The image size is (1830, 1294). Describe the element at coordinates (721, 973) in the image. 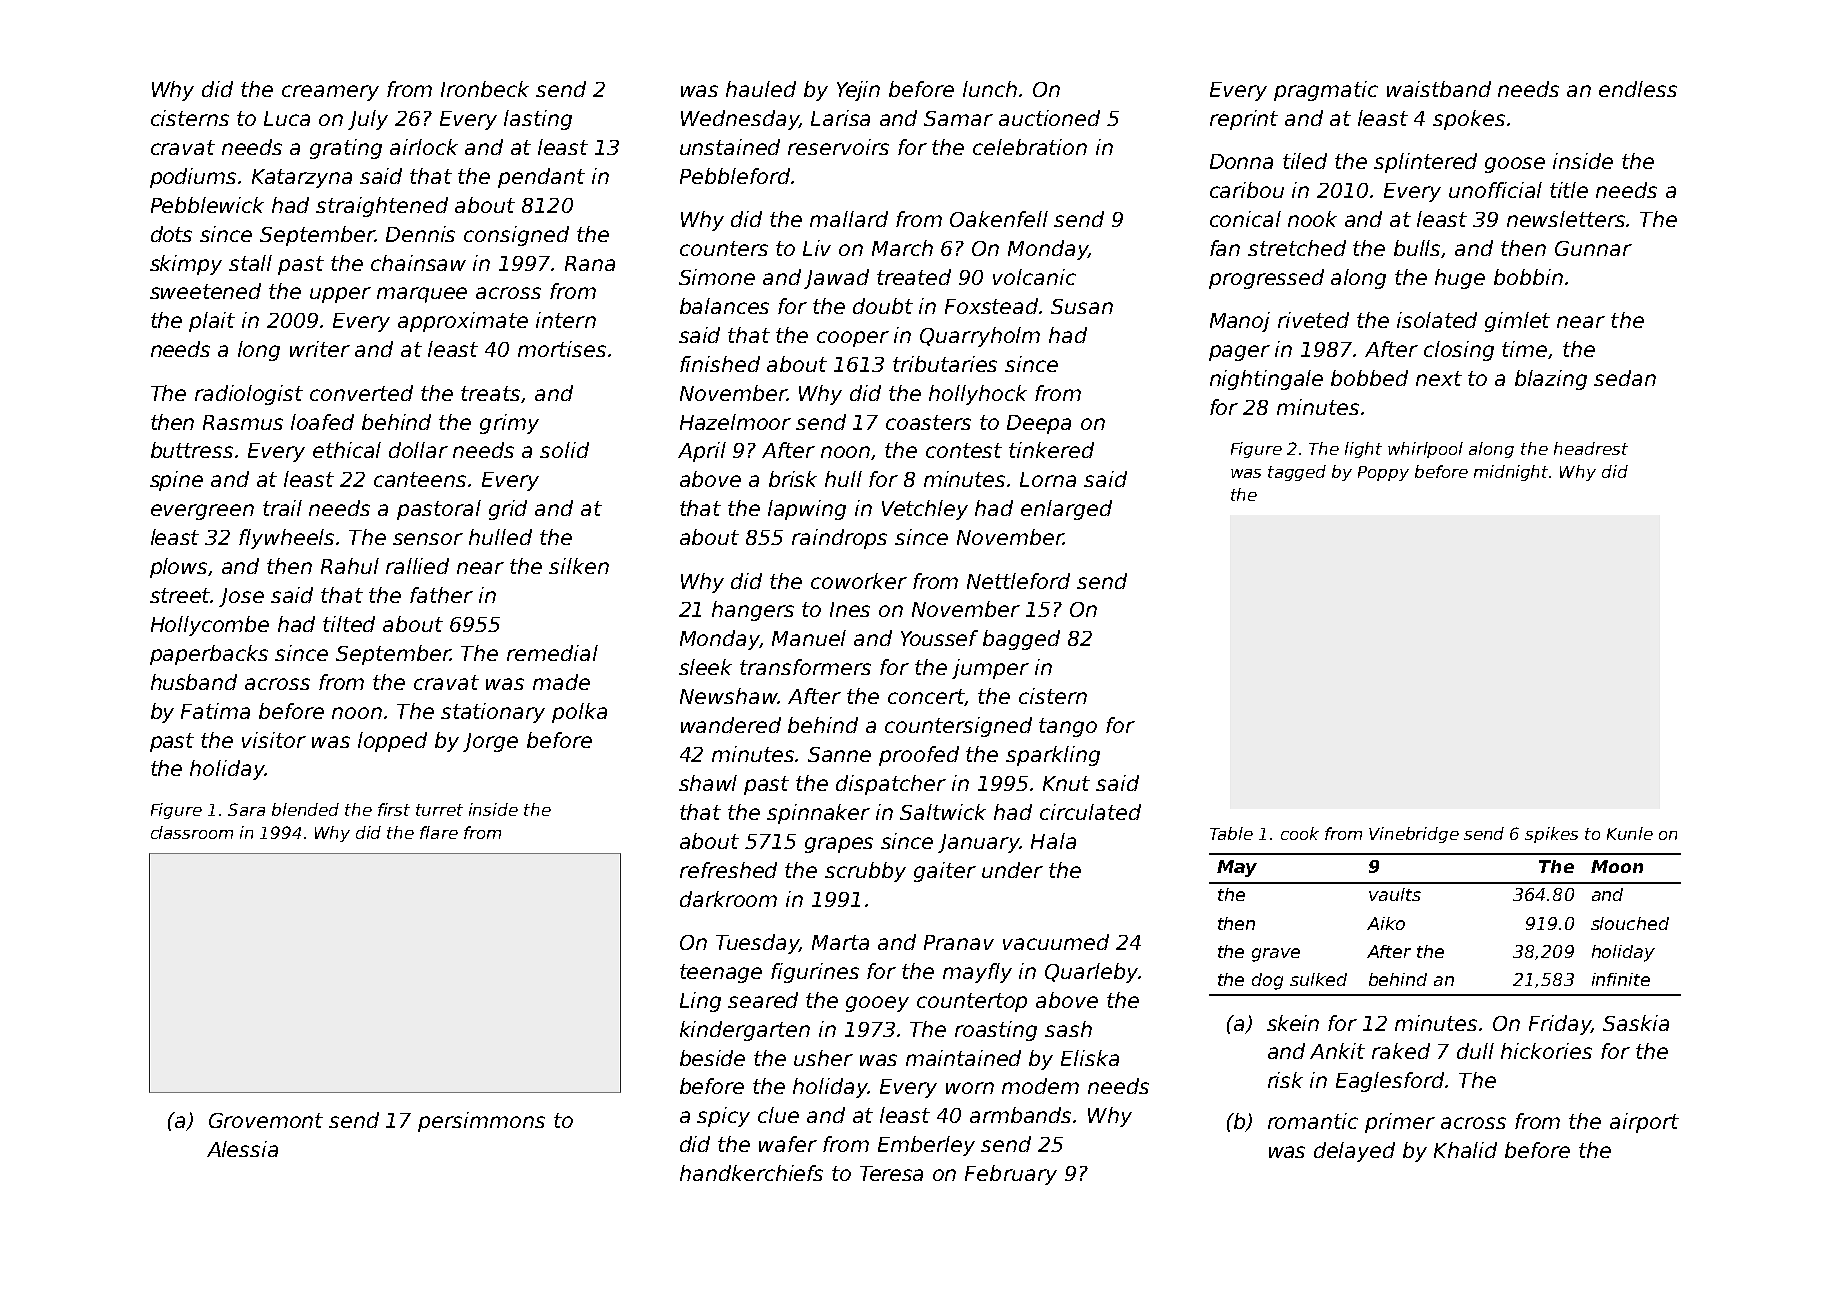

I see `teenage` at that location.
